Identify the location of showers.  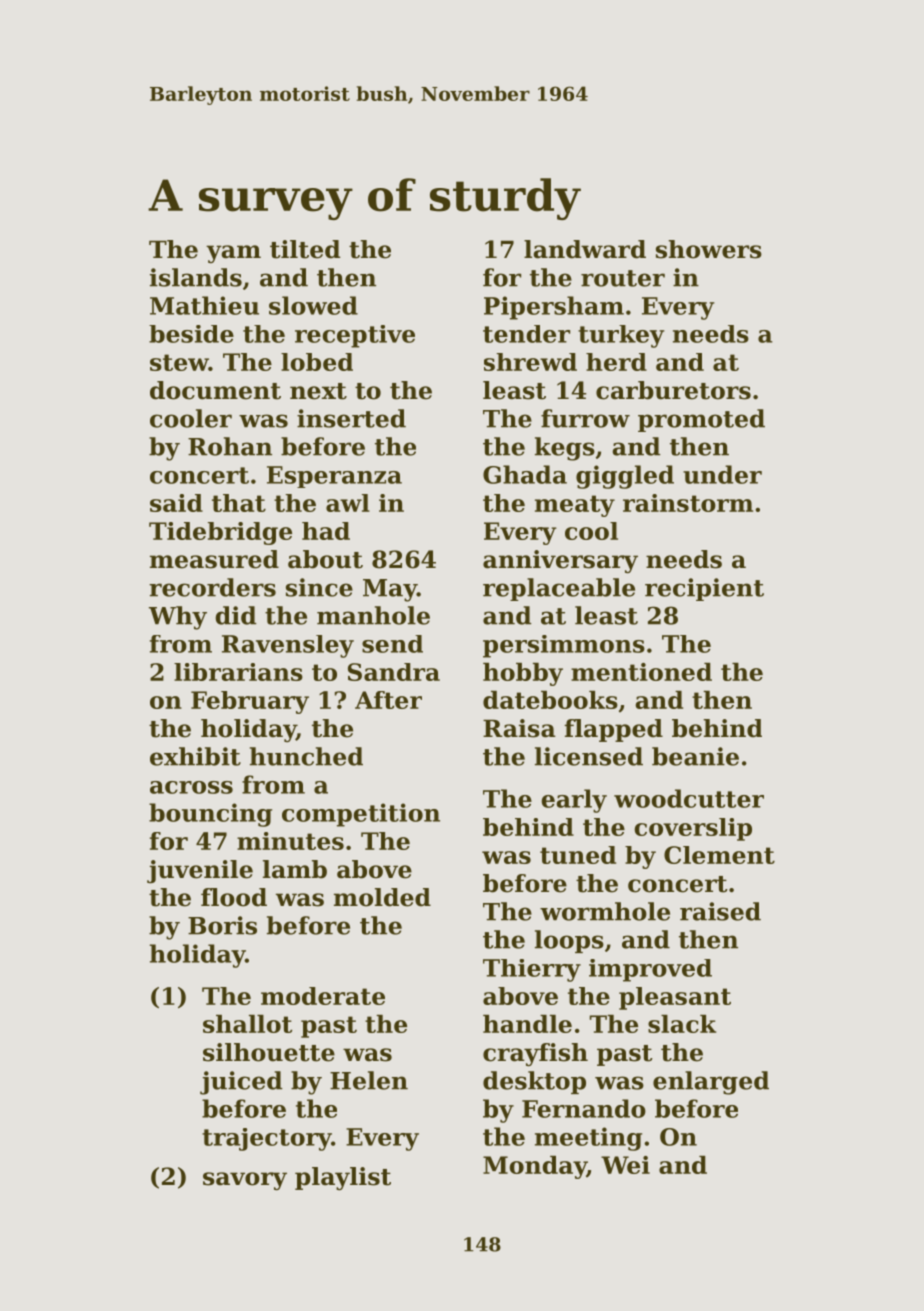
(709, 249).
